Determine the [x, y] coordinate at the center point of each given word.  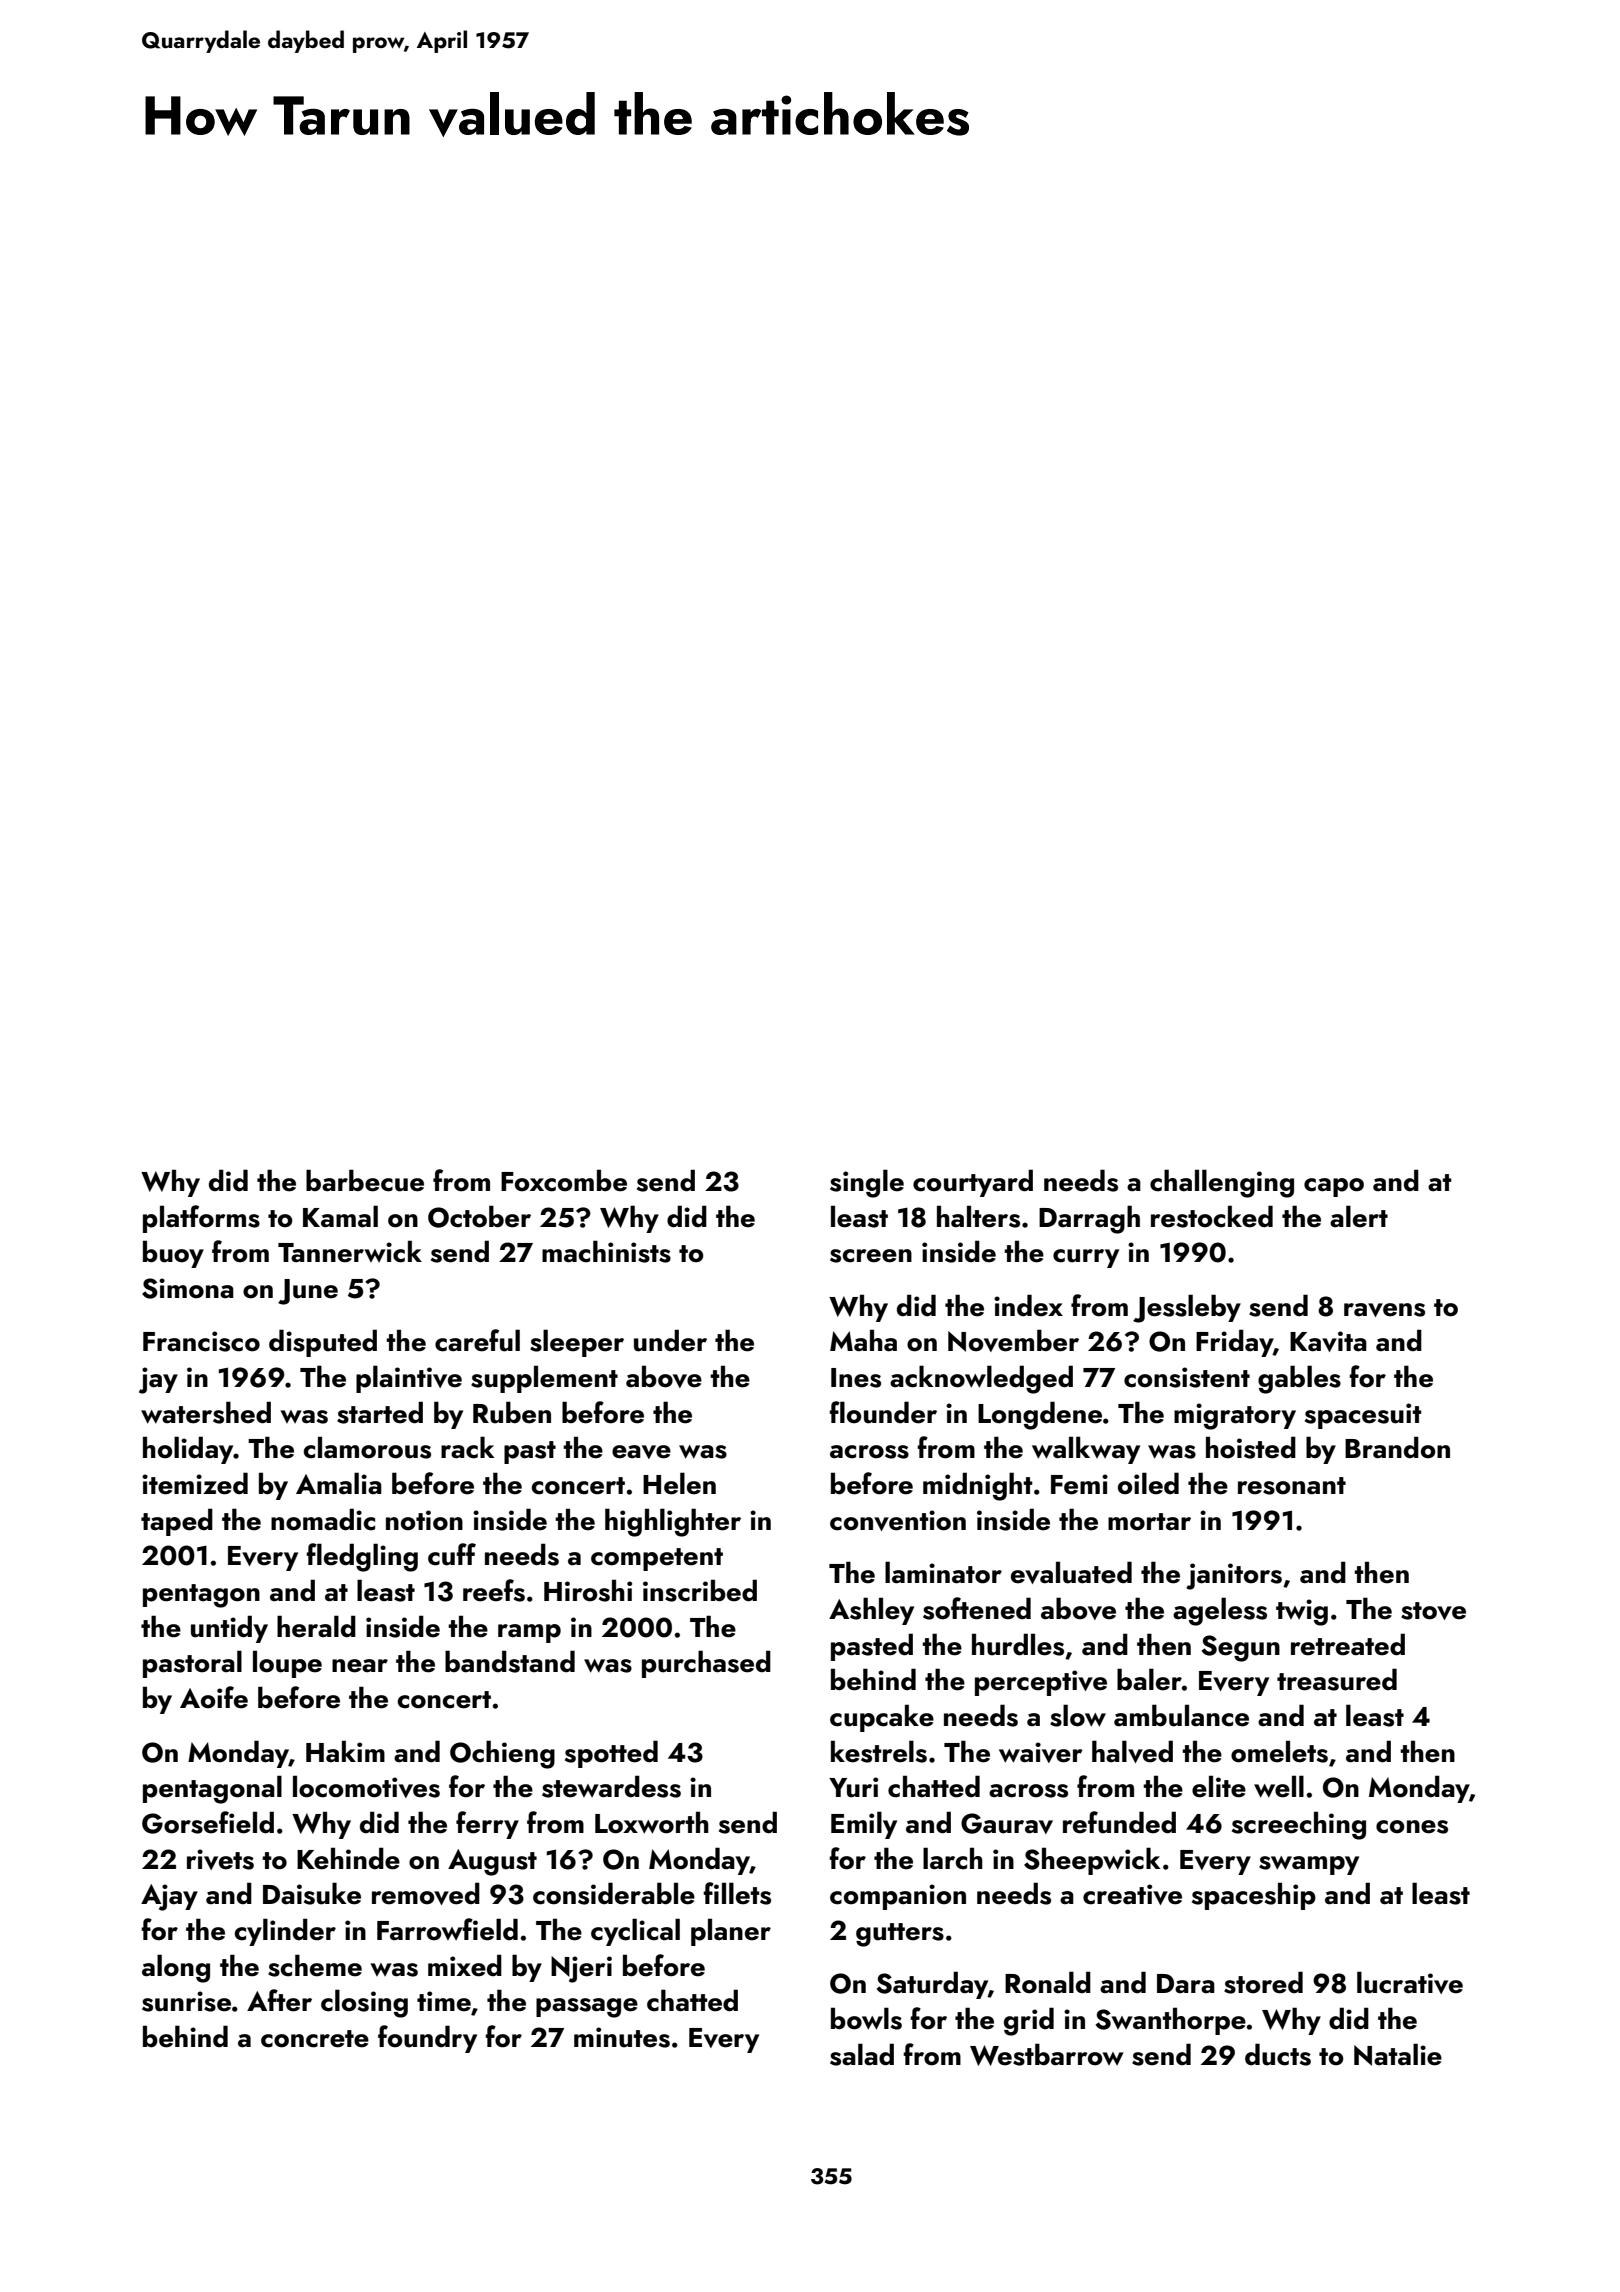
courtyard [973, 1183]
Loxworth [652, 1822]
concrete [315, 2039]
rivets [220, 1859]
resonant [1292, 1486]
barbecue [365, 1180]
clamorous [367, 1447]
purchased [706, 1664]
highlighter [673, 1522]
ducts [1278, 2054]
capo [1334, 1187]
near [360, 1666]
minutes [622, 2037]
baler [1149, 1679]
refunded [1119, 1822]
